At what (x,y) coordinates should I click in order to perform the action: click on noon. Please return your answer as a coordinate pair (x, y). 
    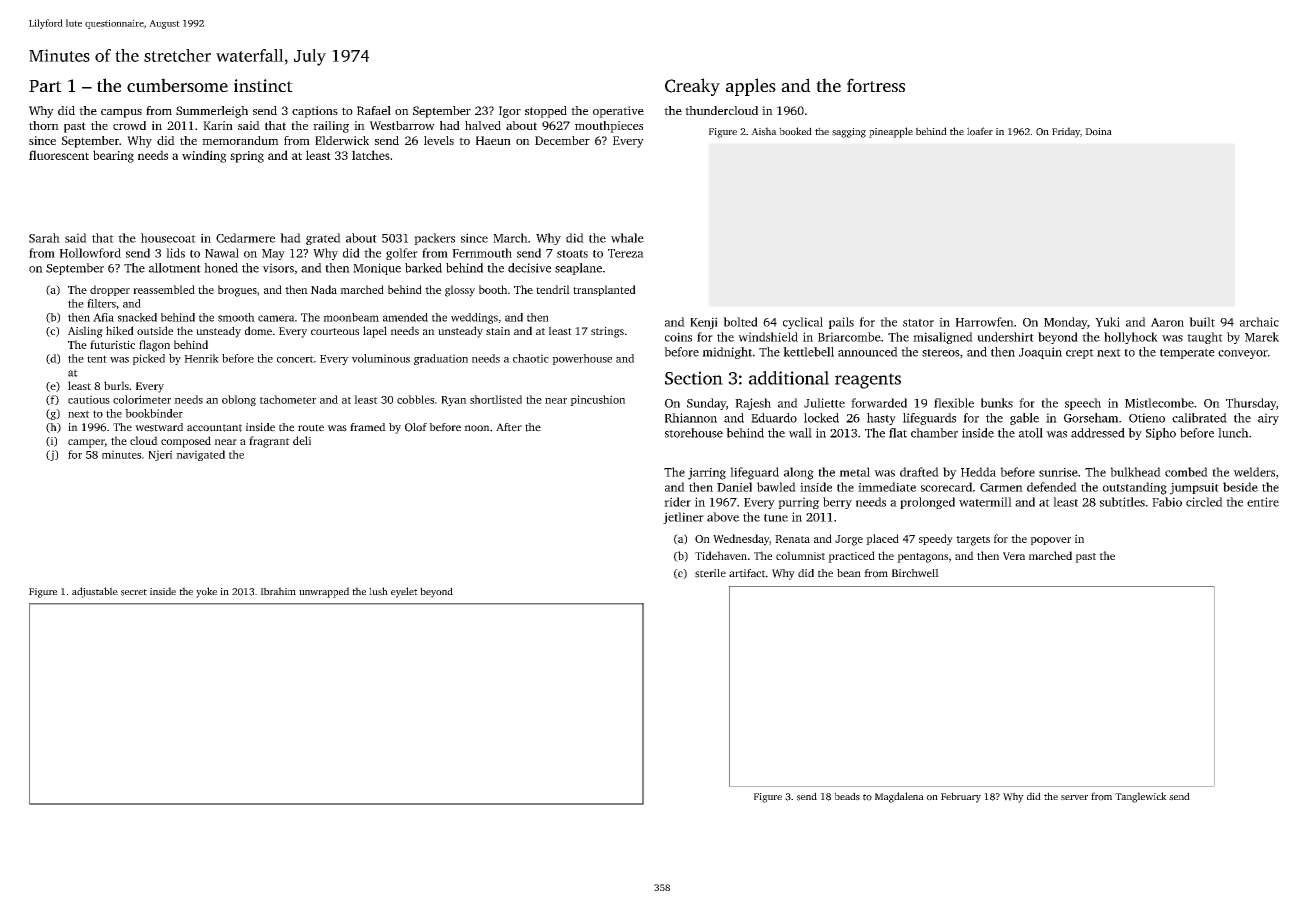
    Looking at the image, I should click on (477, 428).
